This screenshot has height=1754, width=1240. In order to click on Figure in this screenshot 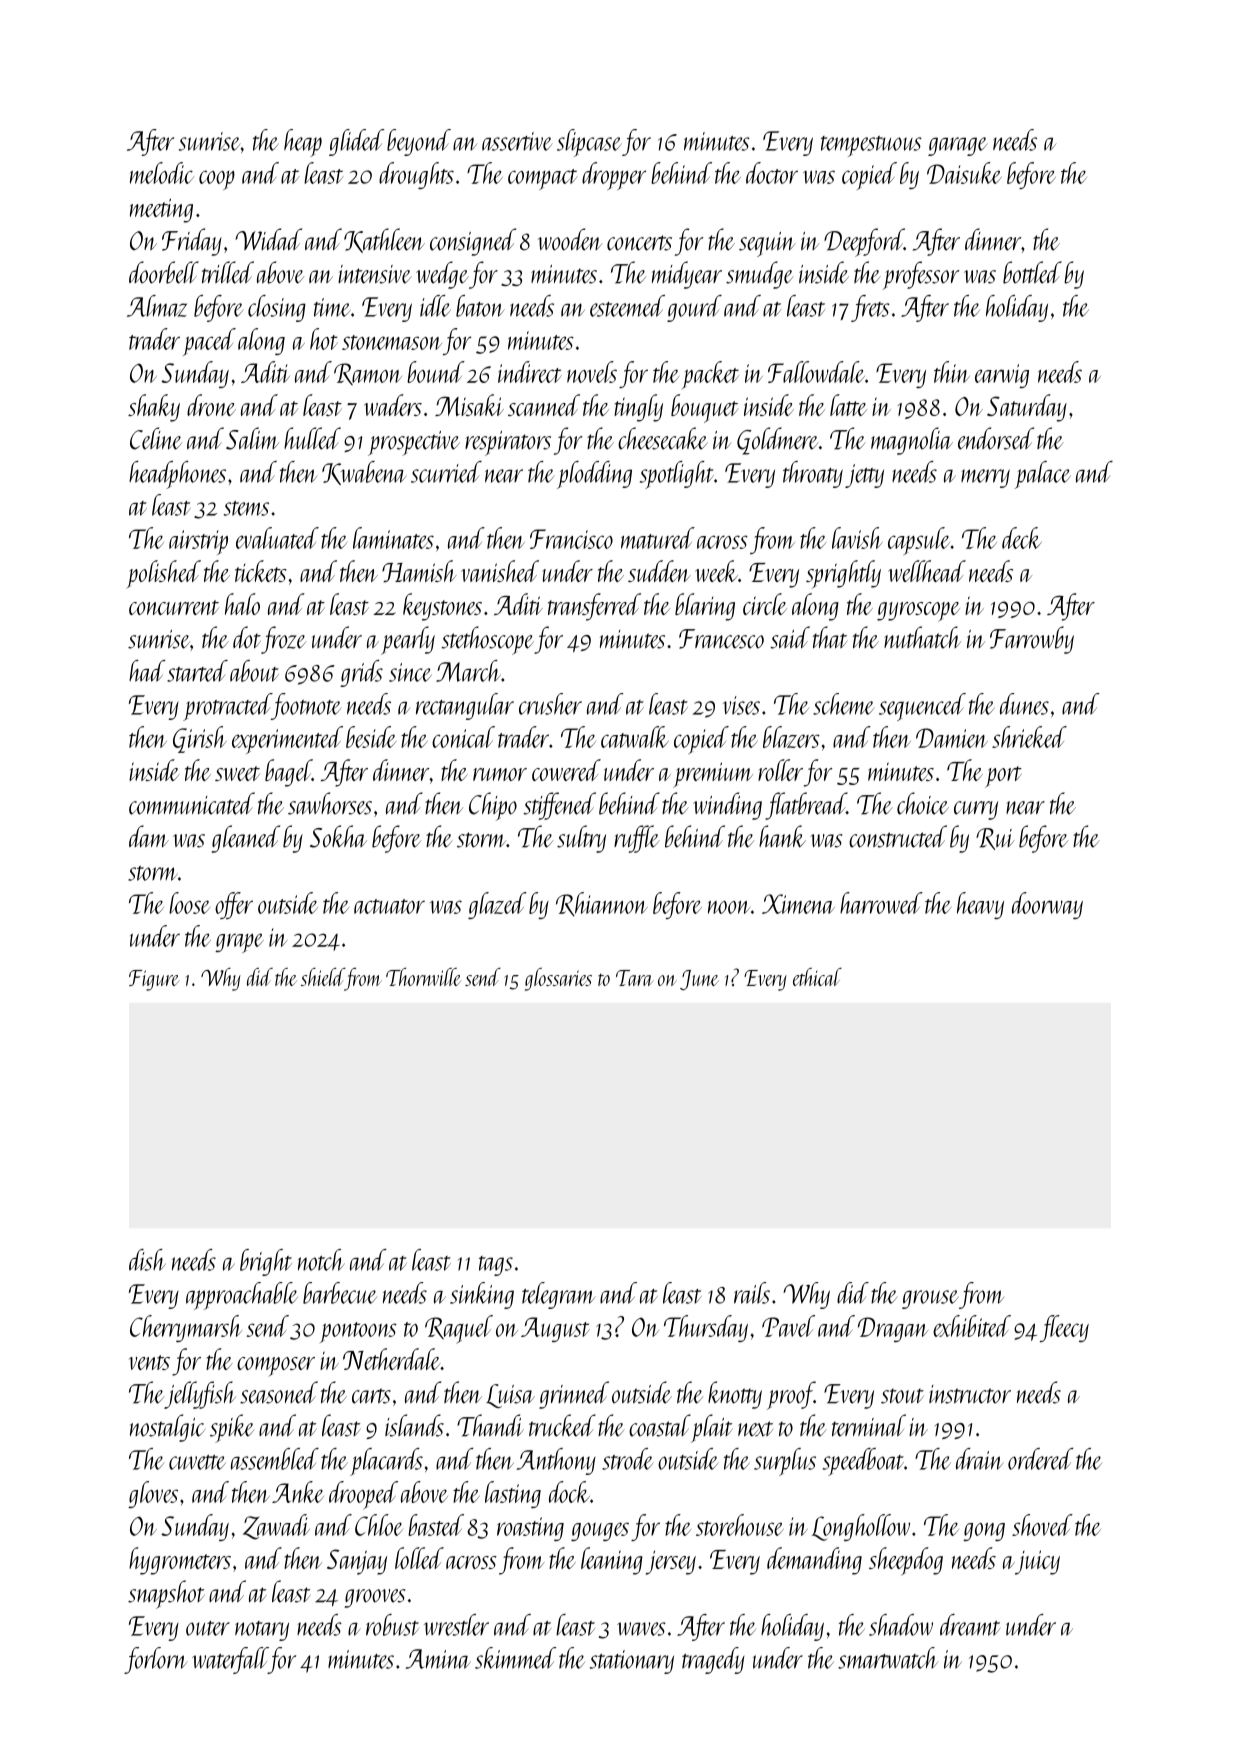, I will do `click(154, 980)`.
